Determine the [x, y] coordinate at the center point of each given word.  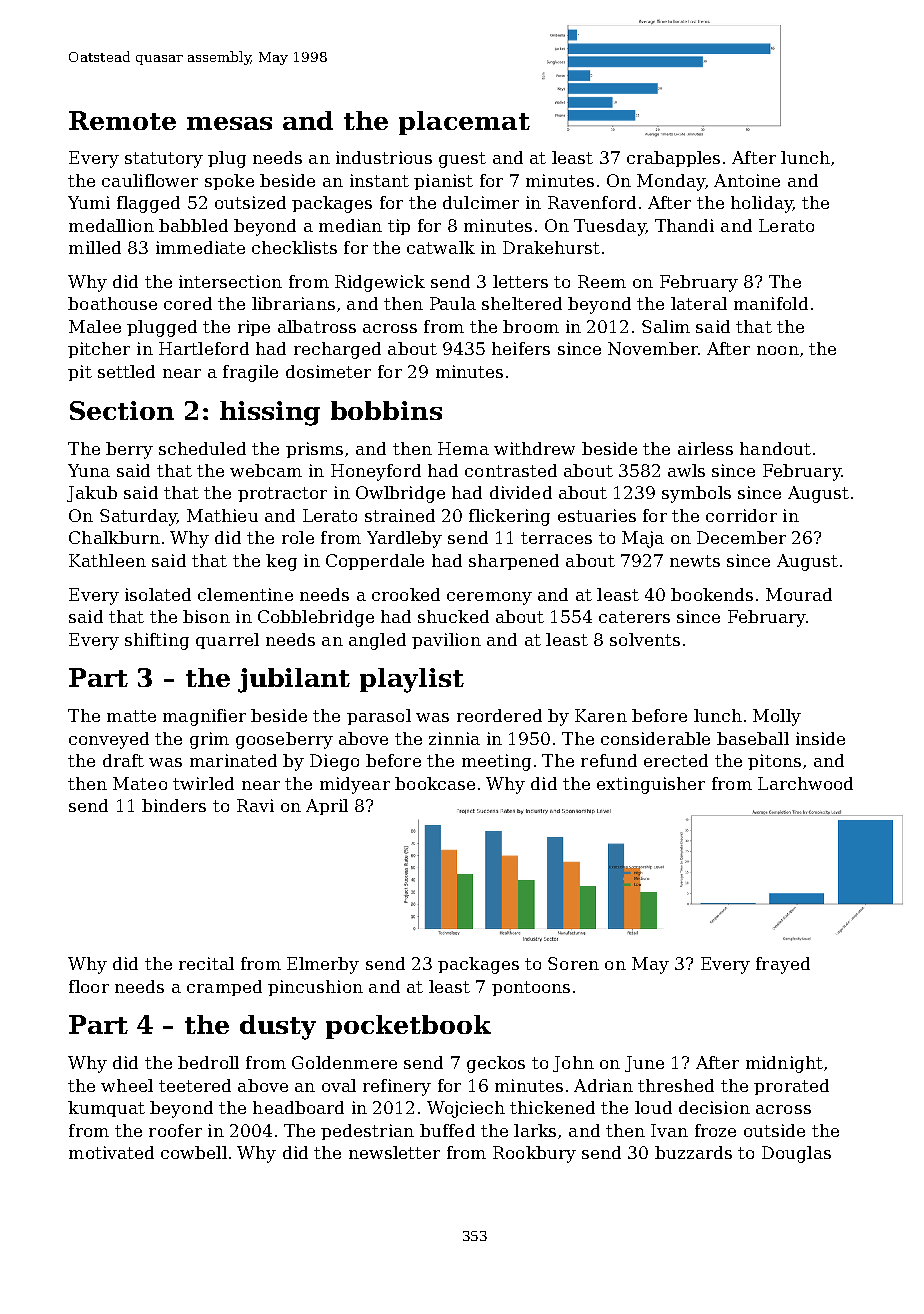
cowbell [194, 1152]
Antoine [747, 180]
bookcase [435, 783]
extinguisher [651, 785]
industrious [384, 157]
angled [377, 641]
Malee [95, 326]
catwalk [441, 247]
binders [174, 805]
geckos [496, 1064]
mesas [229, 123]
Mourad [799, 594]
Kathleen [107, 560]
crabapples [673, 159]
